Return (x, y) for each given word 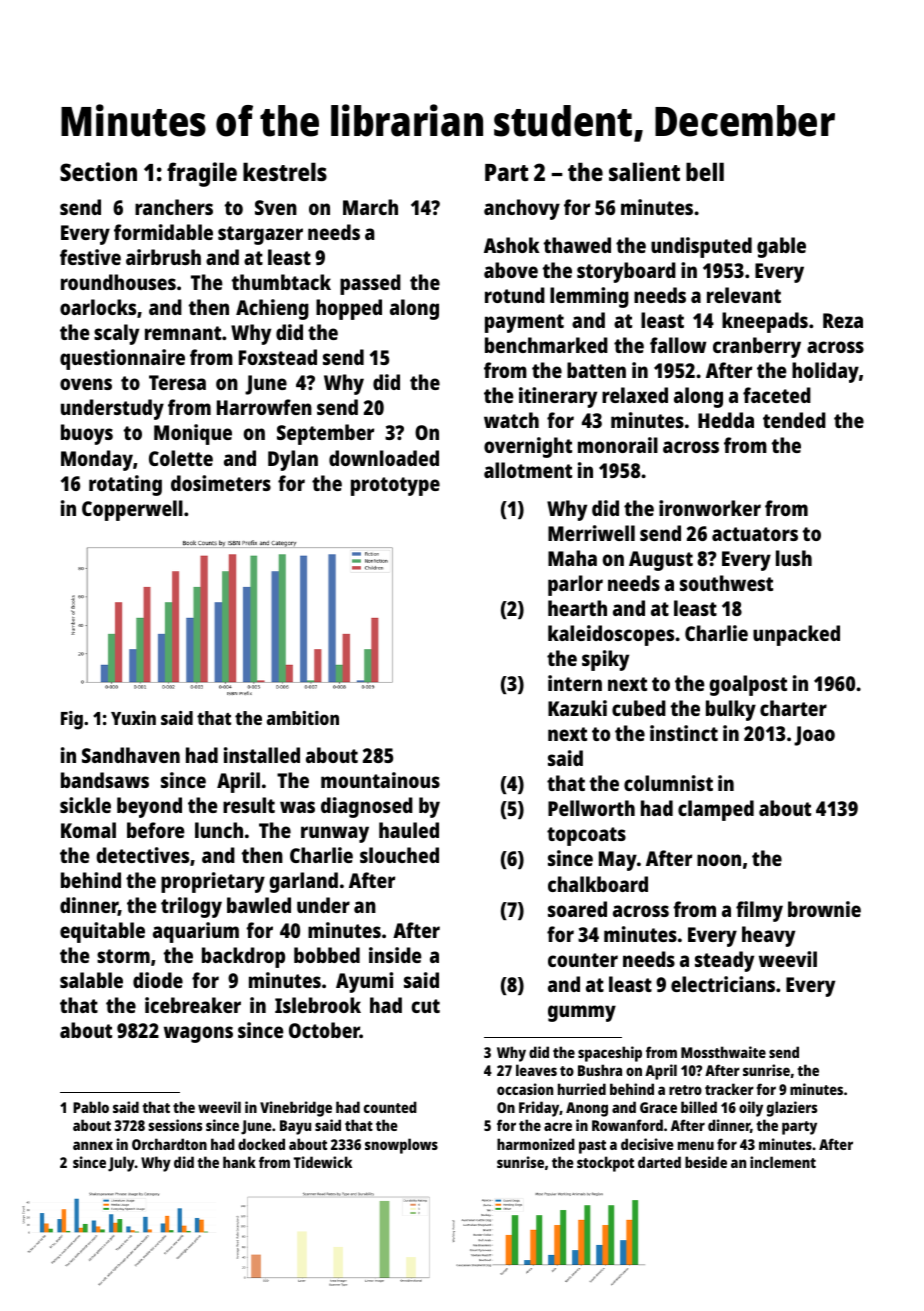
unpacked (796, 635)
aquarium (196, 932)
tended (794, 420)
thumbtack (281, 282)
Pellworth (591, 808)
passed (370, 284)
